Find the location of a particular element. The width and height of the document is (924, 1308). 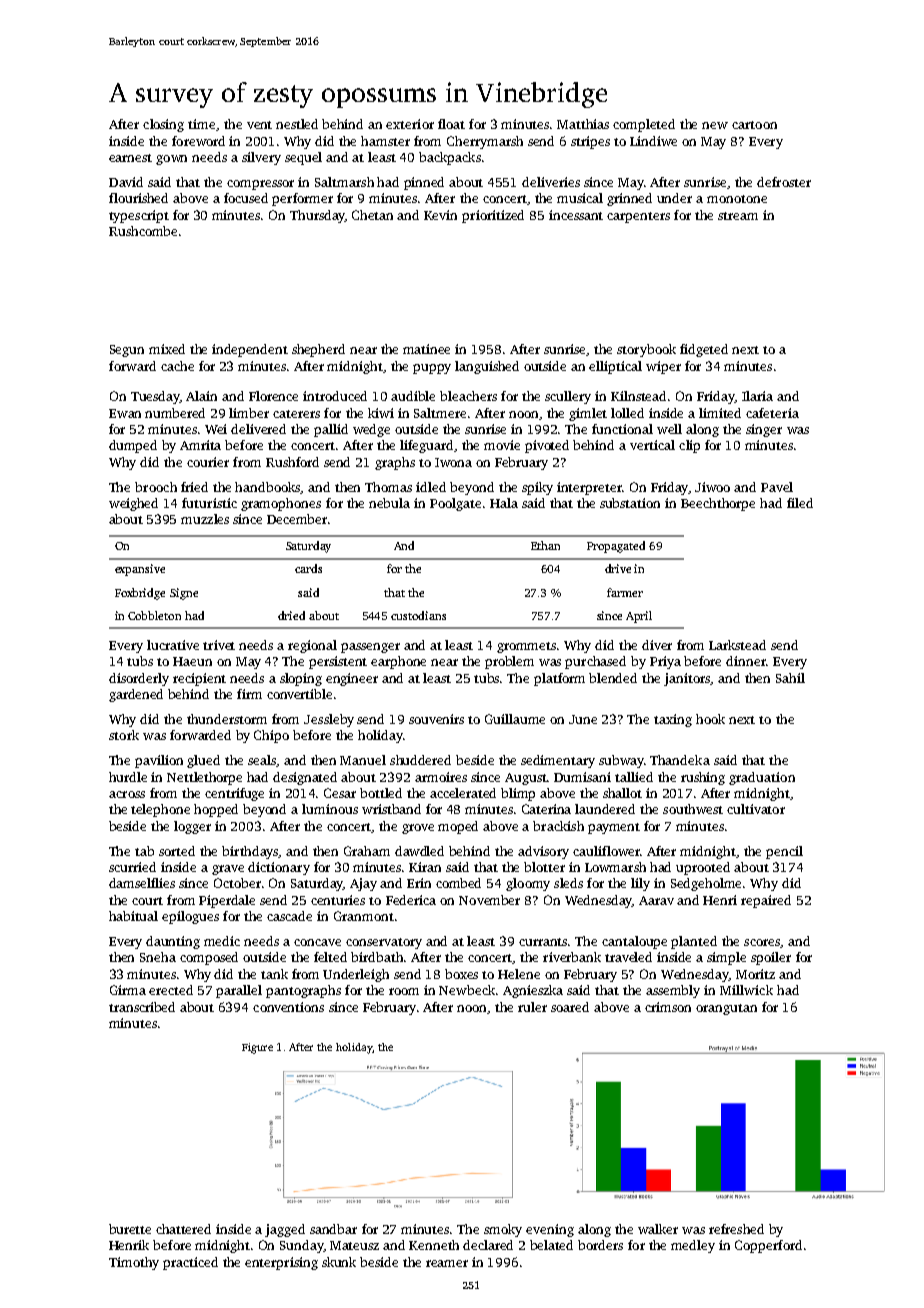

foreword is located at coordinates (198, 141).
